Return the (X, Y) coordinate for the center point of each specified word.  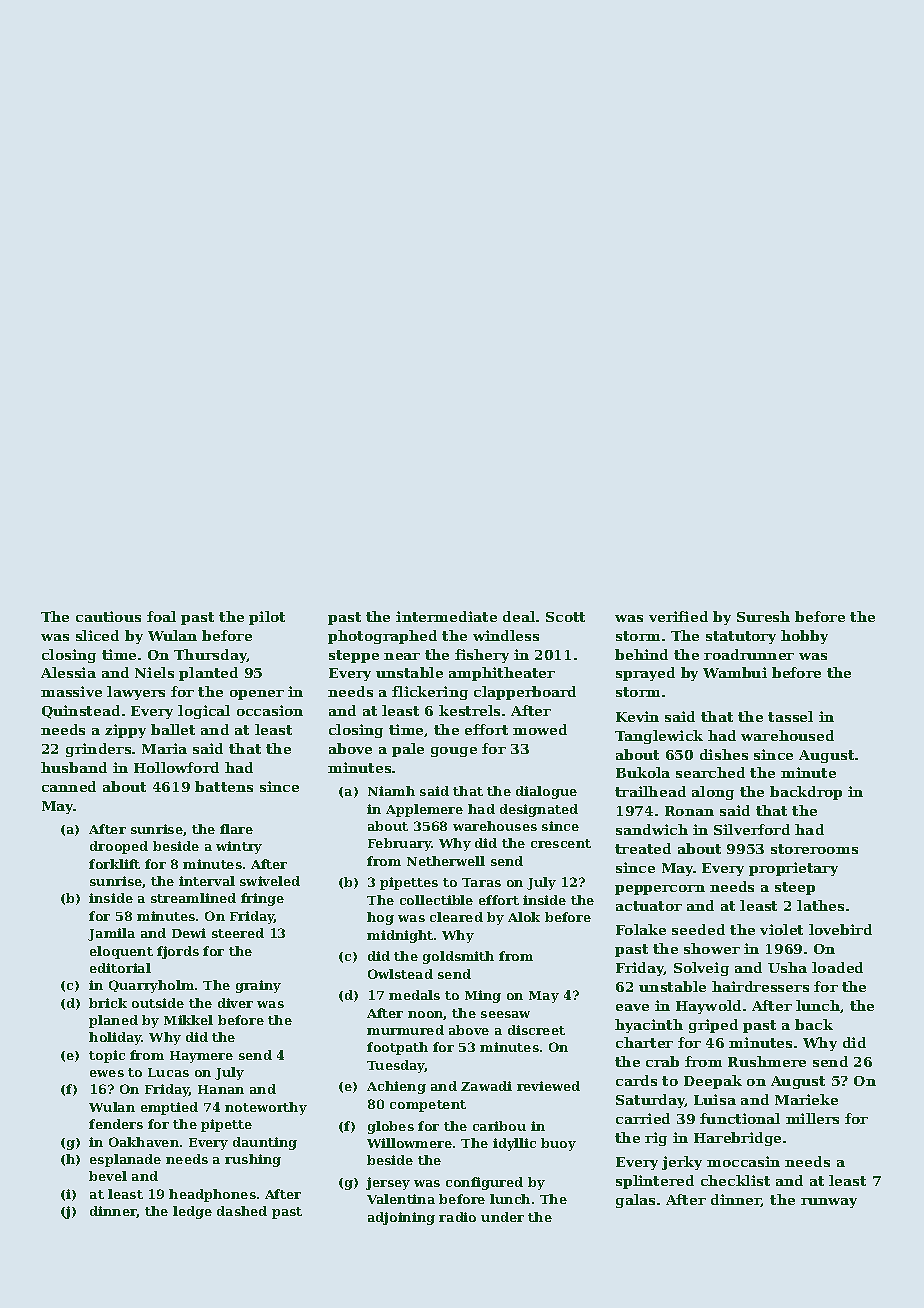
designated (539, 810)
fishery (482, 656)
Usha (787, 967)
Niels (154, 672)
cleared (456, 917)
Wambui (735, 672)
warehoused (787, 735)
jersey (388, 1183)
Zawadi (486, 1086)
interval (207, 881)
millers (812, 1118)
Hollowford (176, 767)
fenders (116, 1124)
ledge (192, 1212)
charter (644, 1042)
